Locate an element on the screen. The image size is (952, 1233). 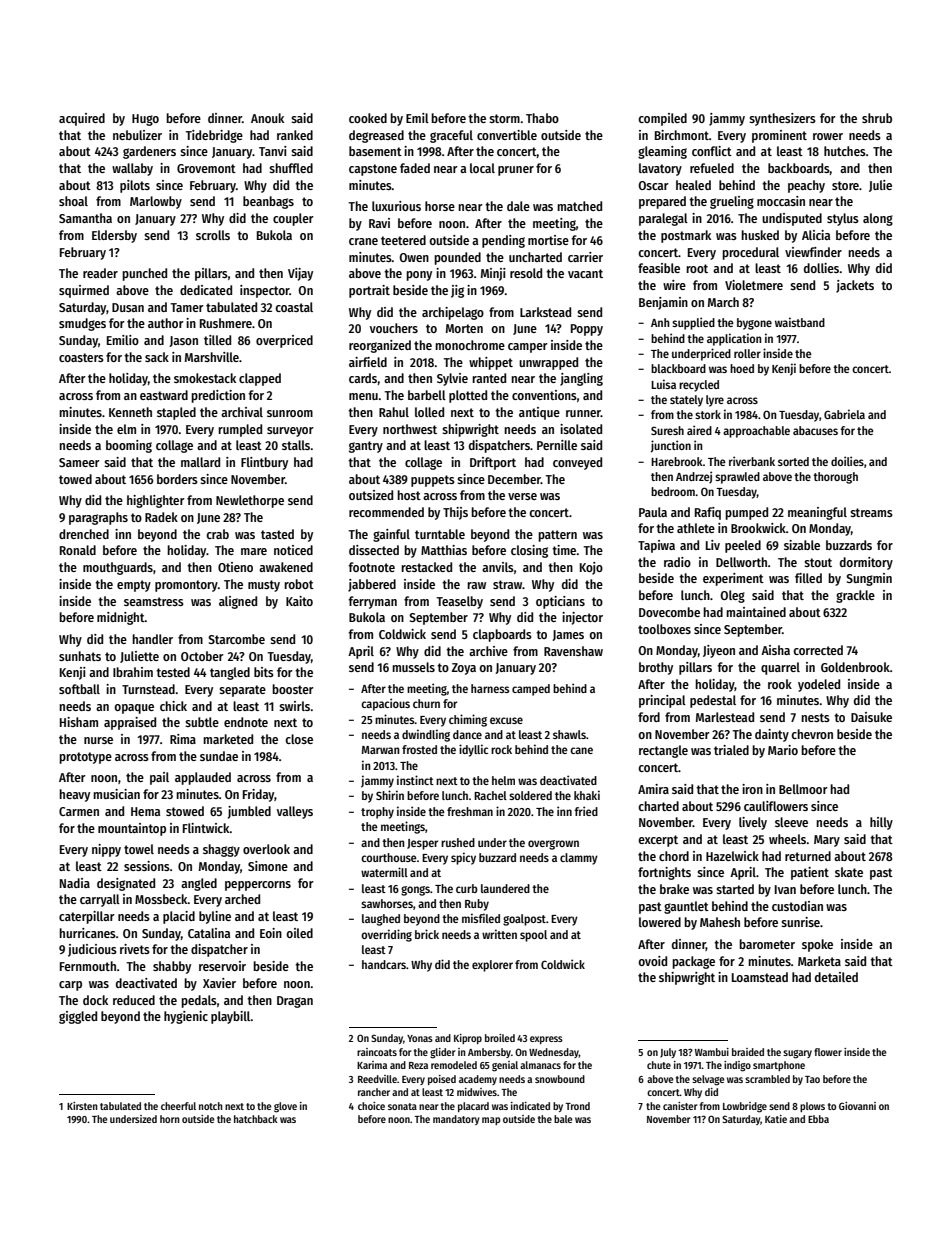
prototype is located at coordinates (85, 758).
